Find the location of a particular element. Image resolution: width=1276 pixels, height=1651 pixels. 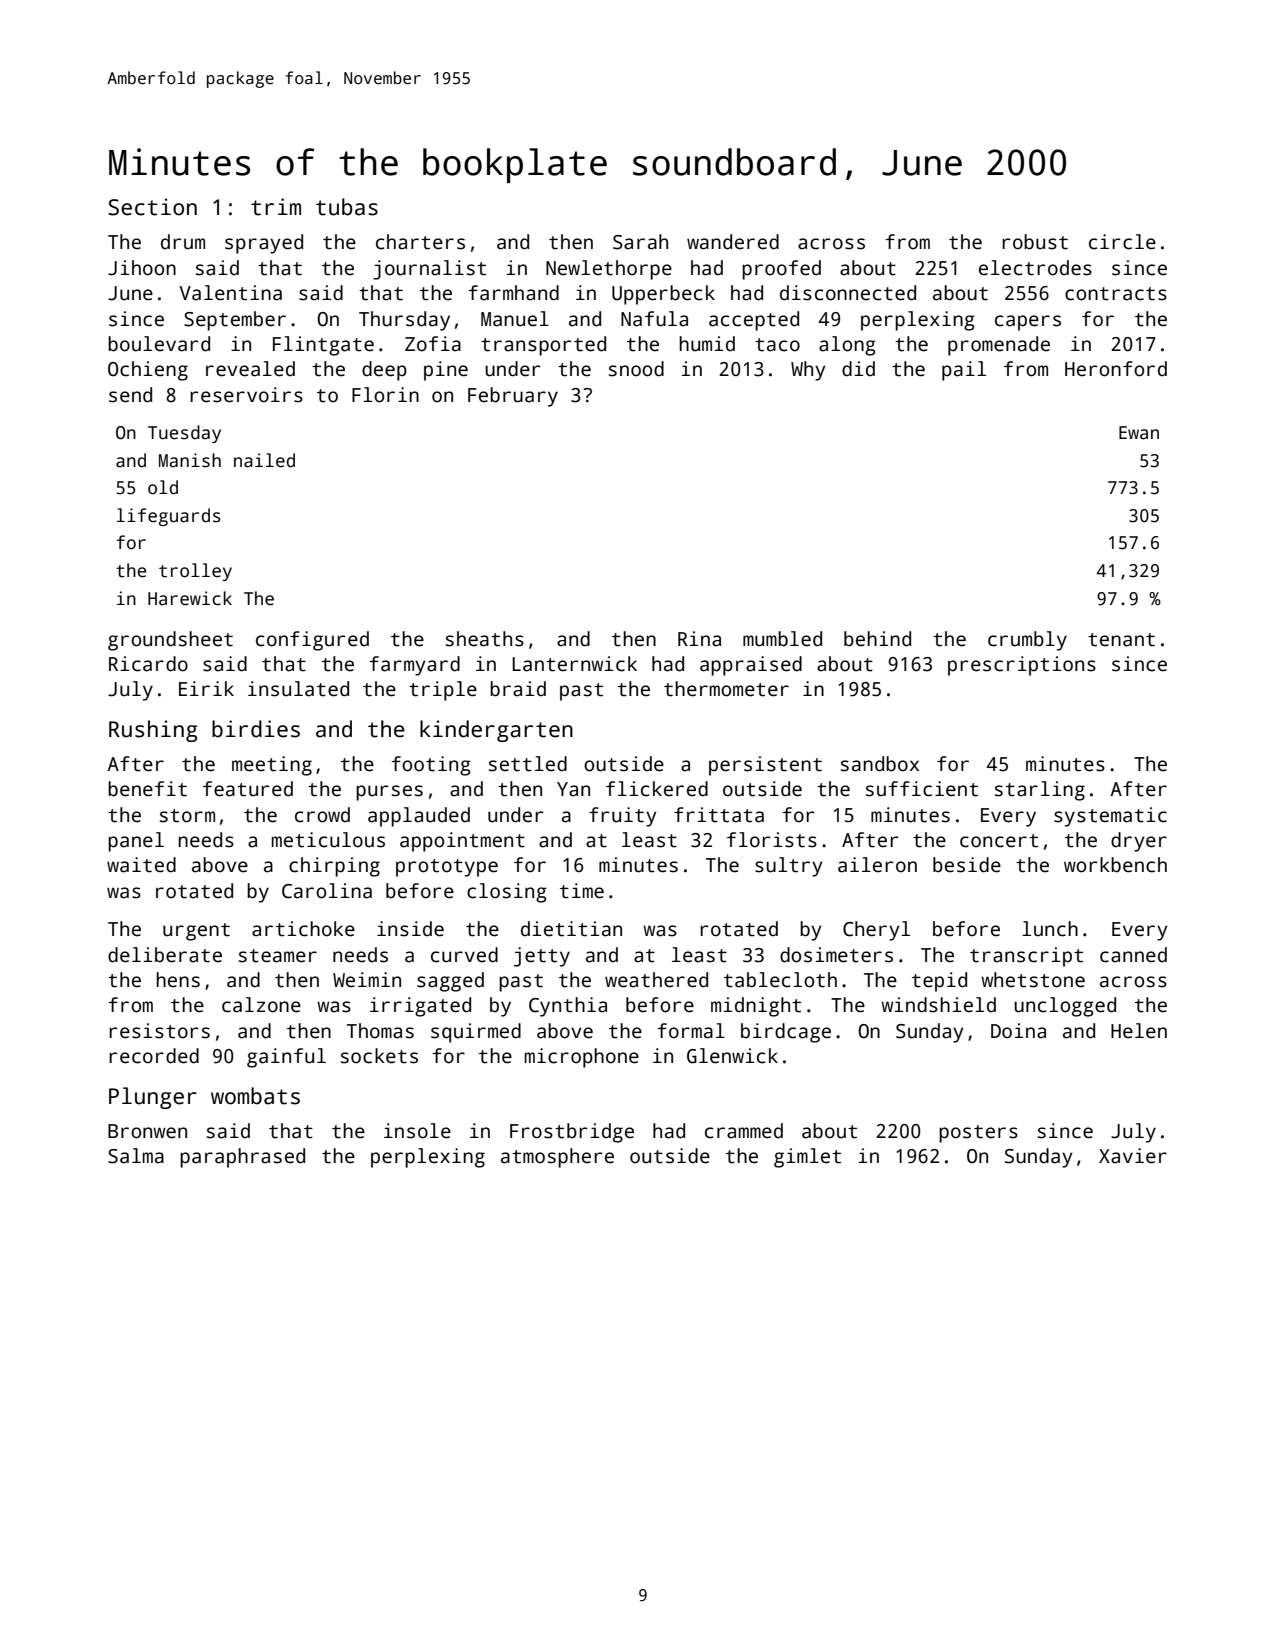

sandbox is located at coordinates (880, 764).
